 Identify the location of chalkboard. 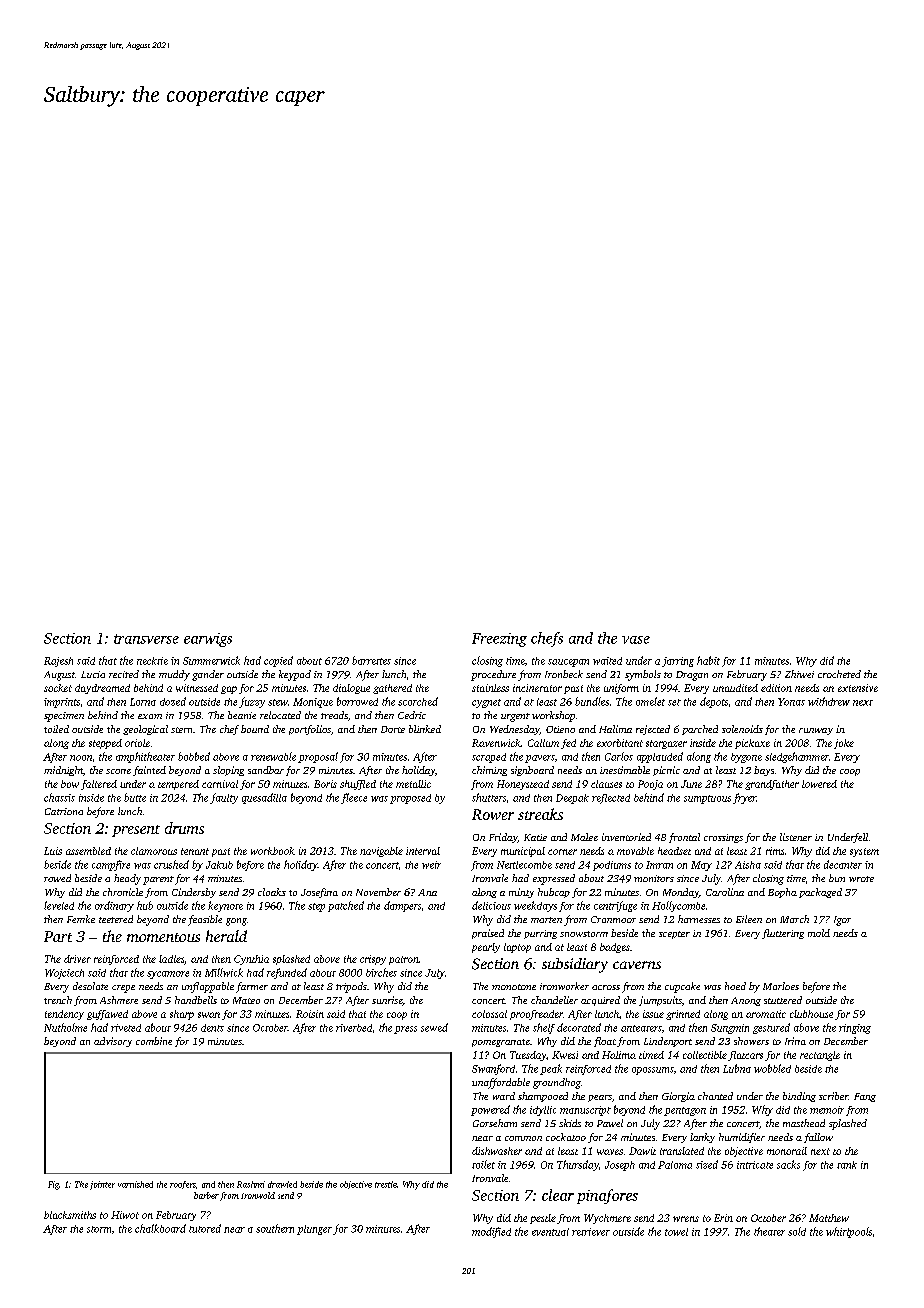
(160, 1228).
